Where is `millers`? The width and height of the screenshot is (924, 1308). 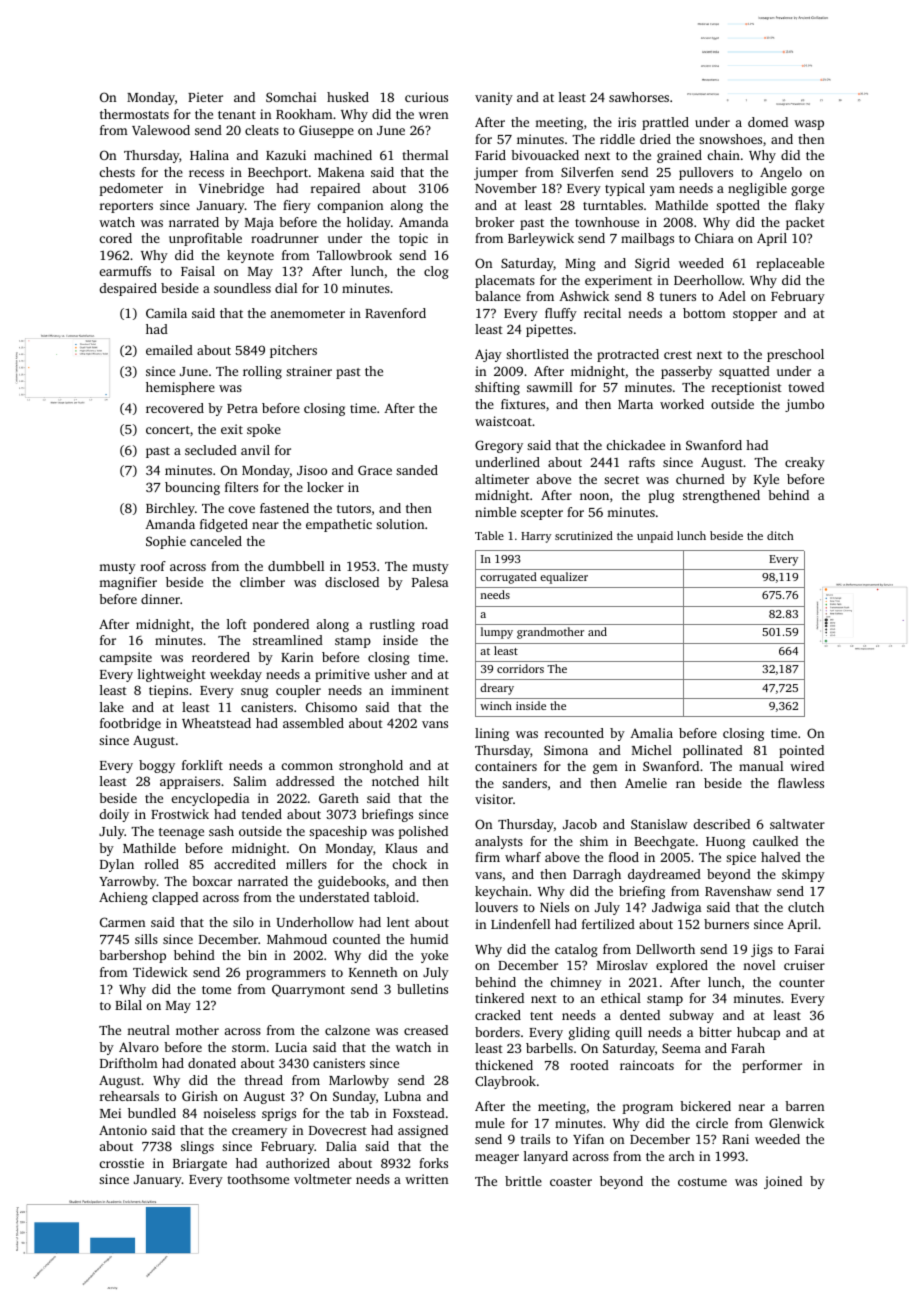 millers is located at coordinates (306, 864).
